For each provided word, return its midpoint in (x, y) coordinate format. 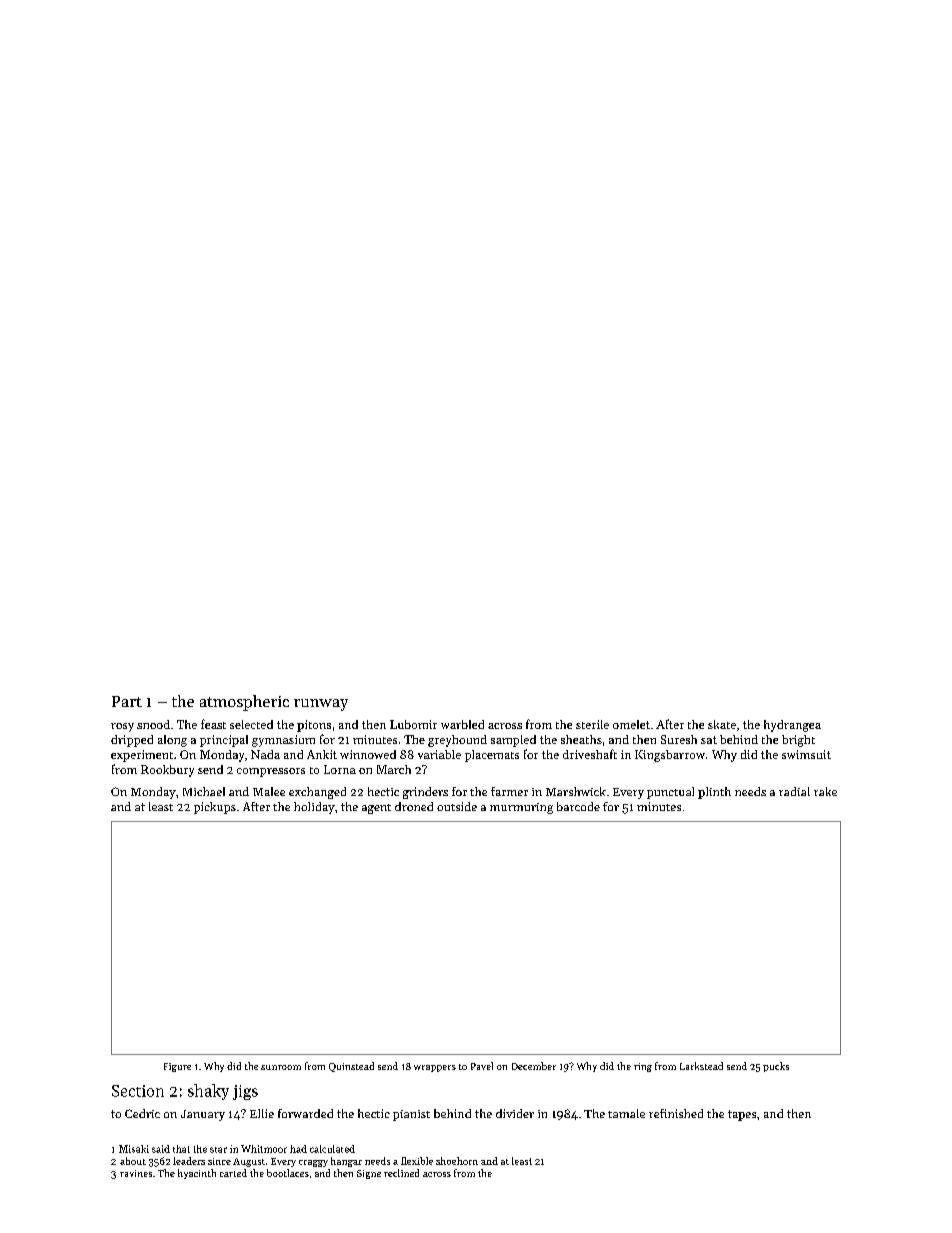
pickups (215, 808)
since (219, 1161)
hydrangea (792, 726)
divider (515, 1113)
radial (794, 791)
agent (376, 809)
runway (321, 705)
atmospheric (244, 703)
